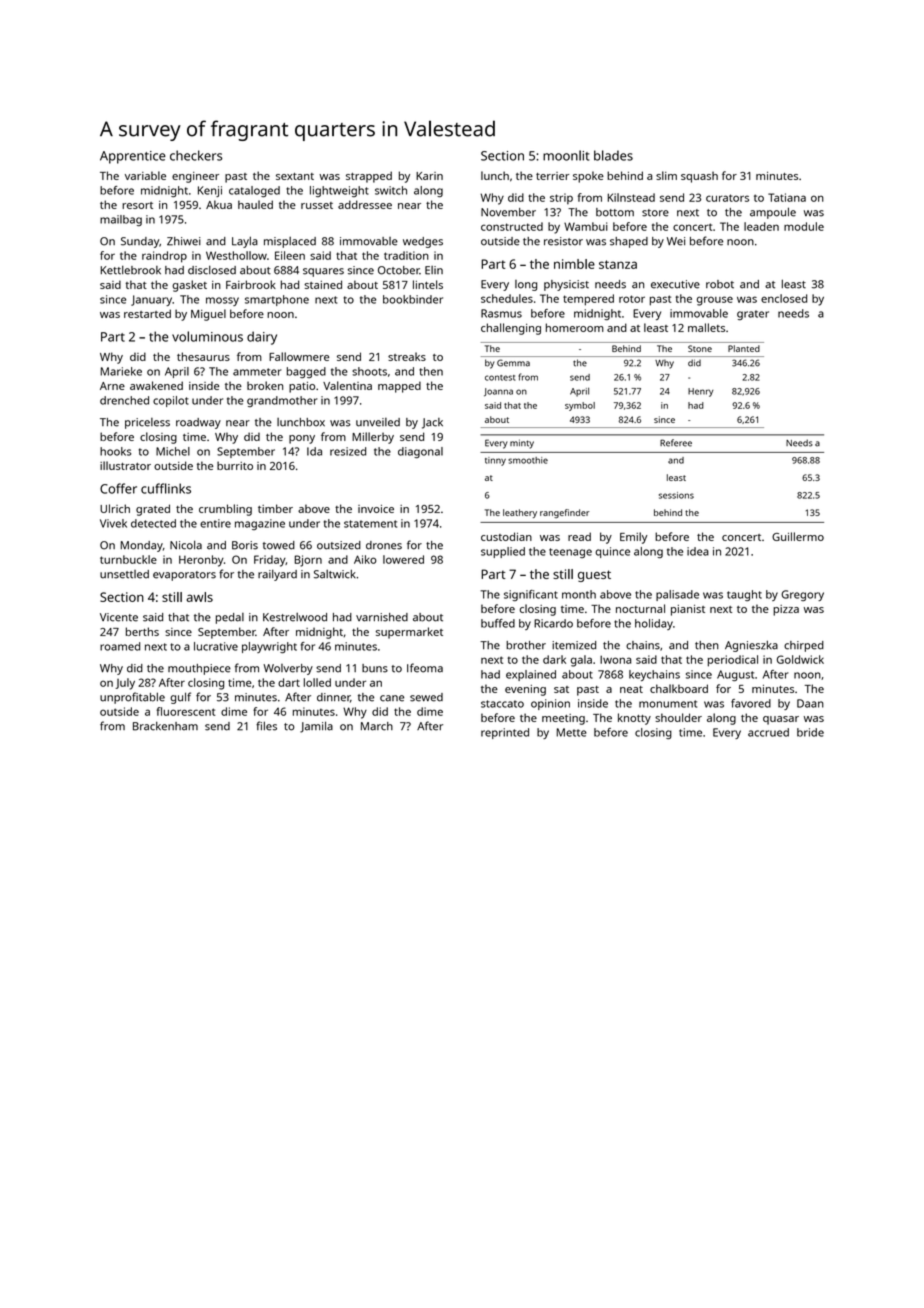 The image size is (924, 1308). Describe the element at coordinates (512, 226) in the image. I see `constructed` at that location.
